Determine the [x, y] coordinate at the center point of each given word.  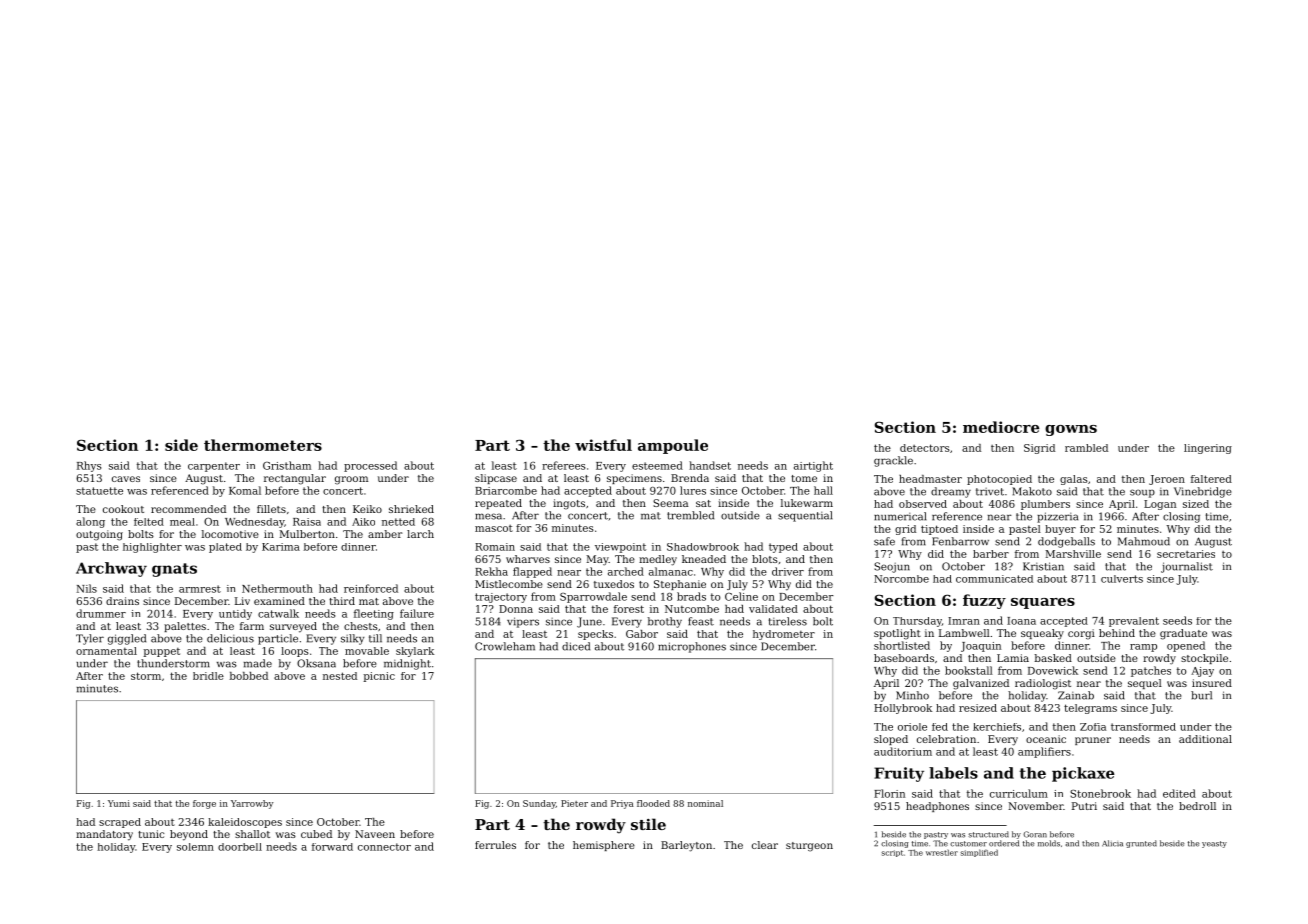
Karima [281, 547]
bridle [208, 676]
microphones [692, 647]
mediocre [1001, 427]
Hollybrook [903, 709]
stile [648, 824]
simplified [979, 853]
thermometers [263, 445]
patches [1151, 671]
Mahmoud [1144, 541]
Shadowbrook [703, 547]
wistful [603, 445]
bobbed [249, 676]
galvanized [981, 684]
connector [384, 847]
